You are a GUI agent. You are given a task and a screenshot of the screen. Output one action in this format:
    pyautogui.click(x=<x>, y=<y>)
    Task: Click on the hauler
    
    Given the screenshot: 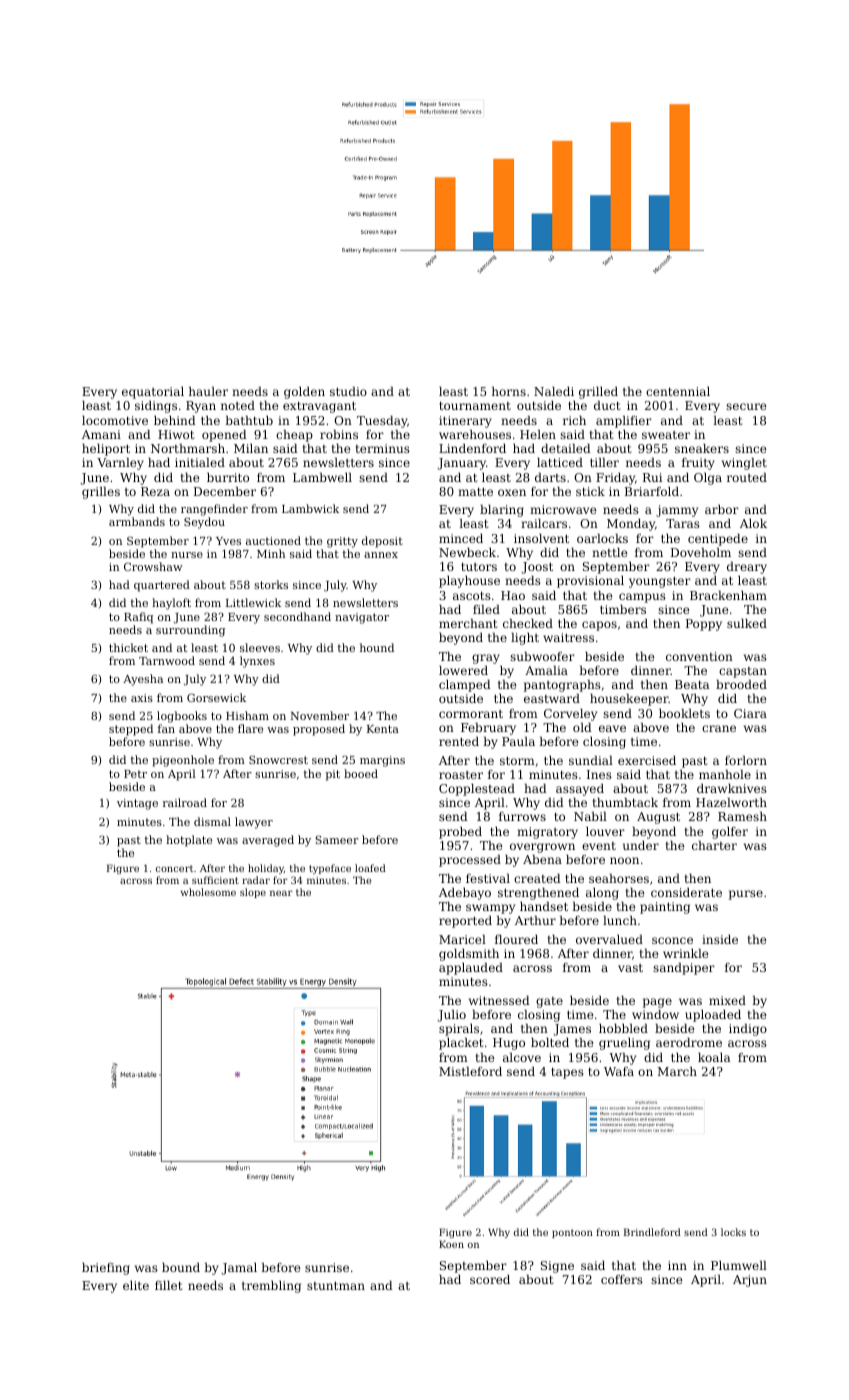 What is the action you would take?
    pyautogui.click(x=208, y=391)
